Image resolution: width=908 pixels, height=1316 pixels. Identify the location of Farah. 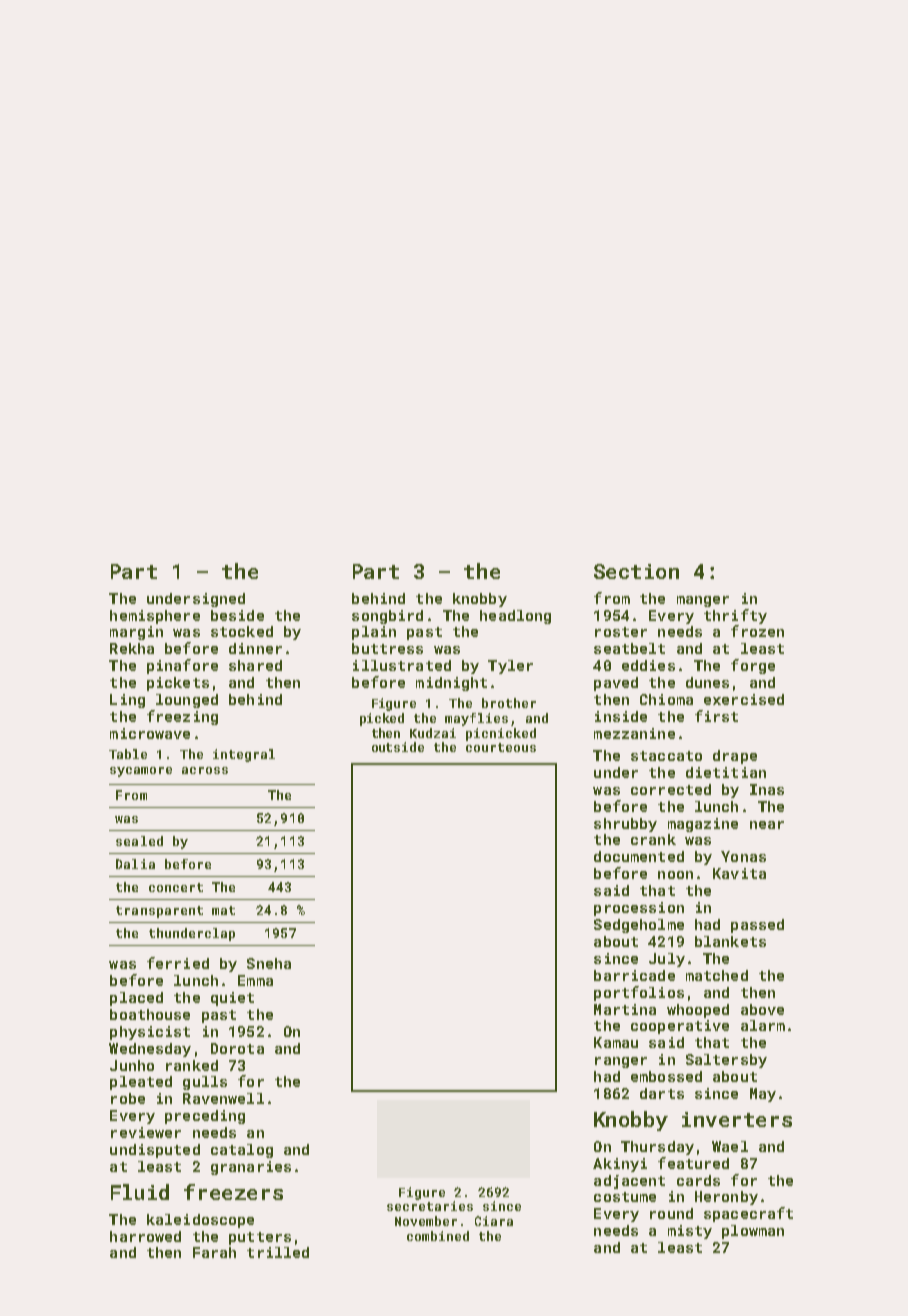
(214, 1252).
